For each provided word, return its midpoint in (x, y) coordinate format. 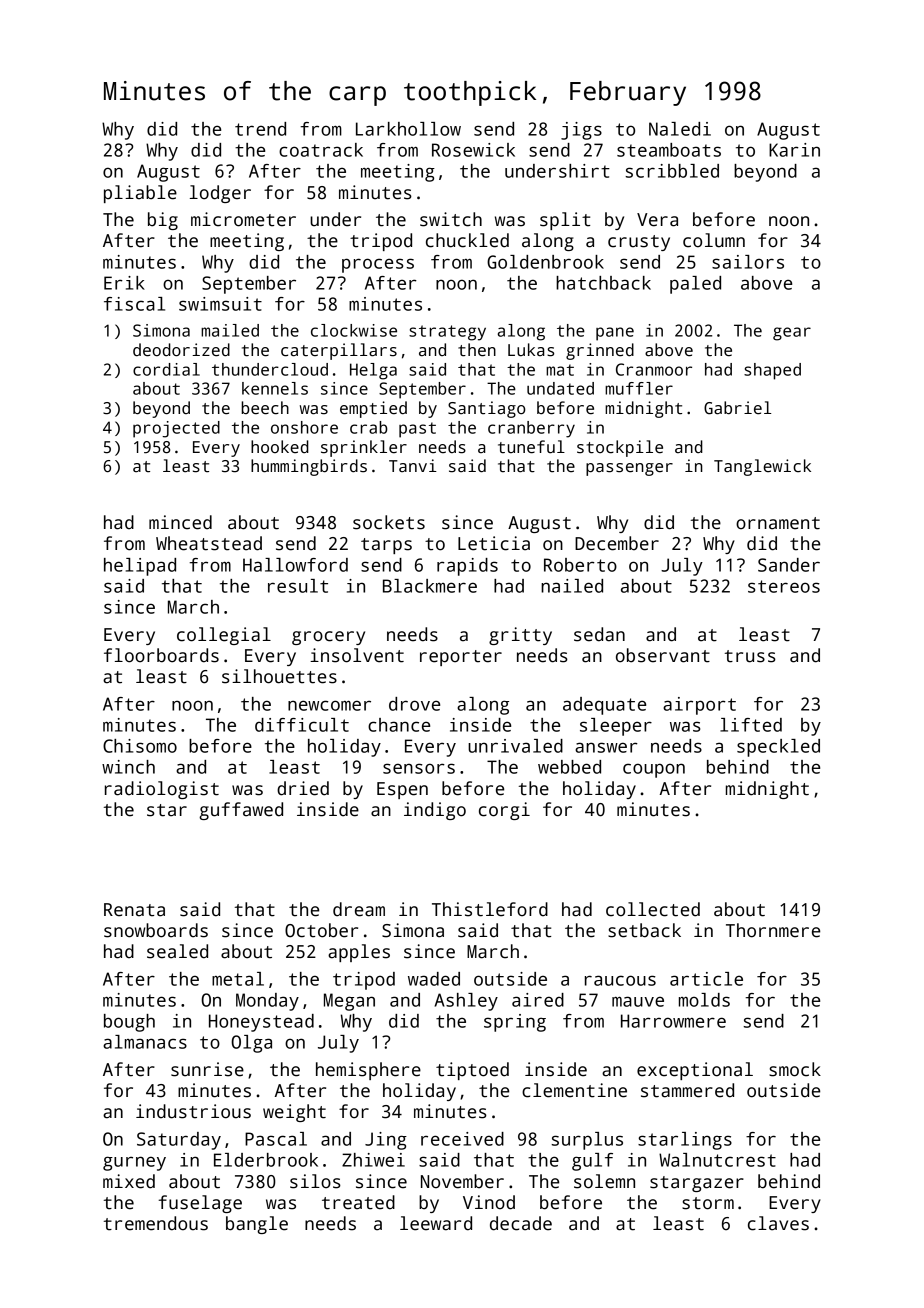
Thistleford (490, 909)
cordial (166, 369)
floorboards (161, 655)
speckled (778, 748)
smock (795, 1069)
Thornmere (773, 930)
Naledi (680, 129)
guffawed (241, 811)
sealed (177, 951)
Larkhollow (408, 129)
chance (399, 725)
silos (315, 1181)
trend (260, 129)
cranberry (531, 429)
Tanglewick (762, 467)
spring (515, 1023)
